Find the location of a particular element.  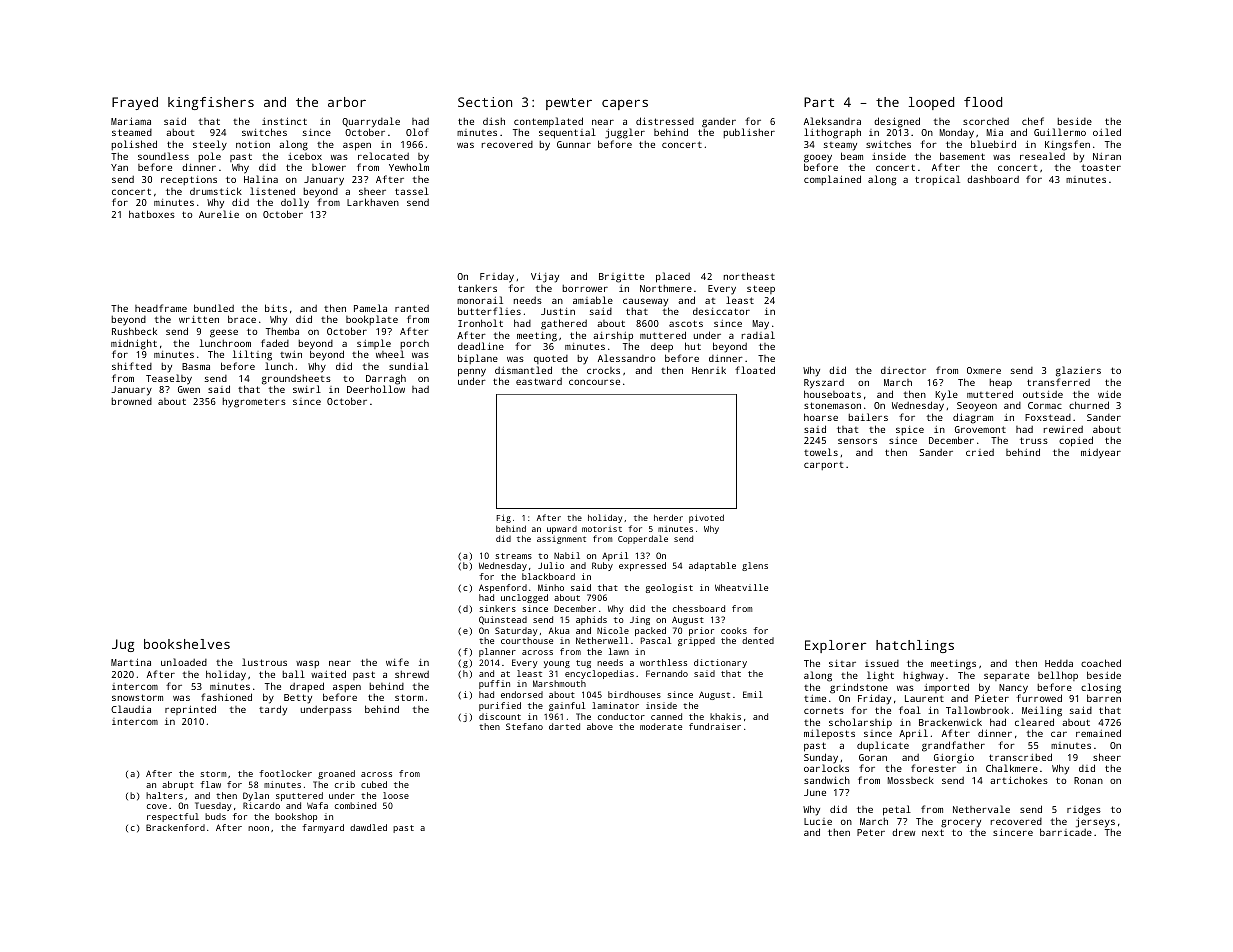

blower is located at coordinates (329, 167).
